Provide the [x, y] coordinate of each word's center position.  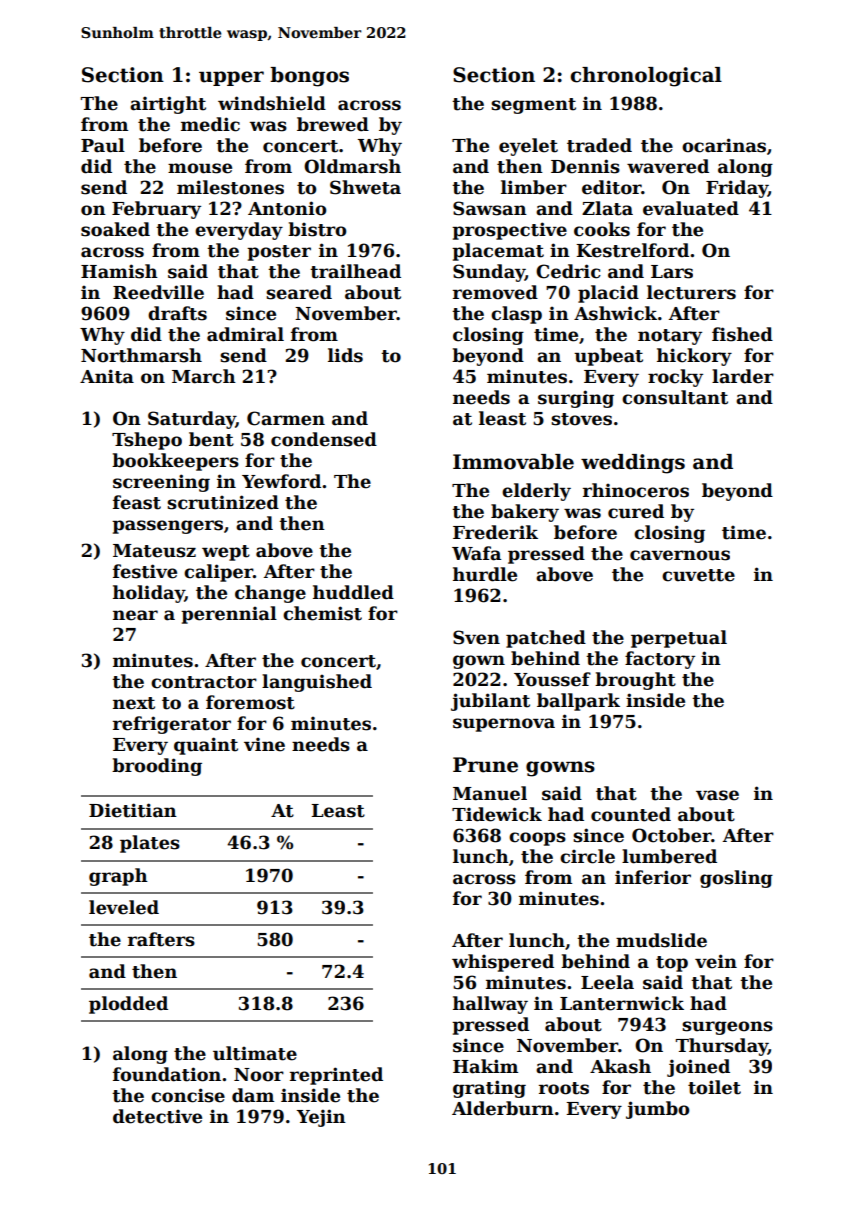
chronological [646, 77]
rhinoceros [636, 490]
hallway [490, 1005]
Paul [103, 145]
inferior [653, 877]
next [134, 703]
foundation [167, 1074]
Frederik [495, 532]
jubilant [490, 702]
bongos [309, 77]
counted [631, 814]
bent [211, 439]
